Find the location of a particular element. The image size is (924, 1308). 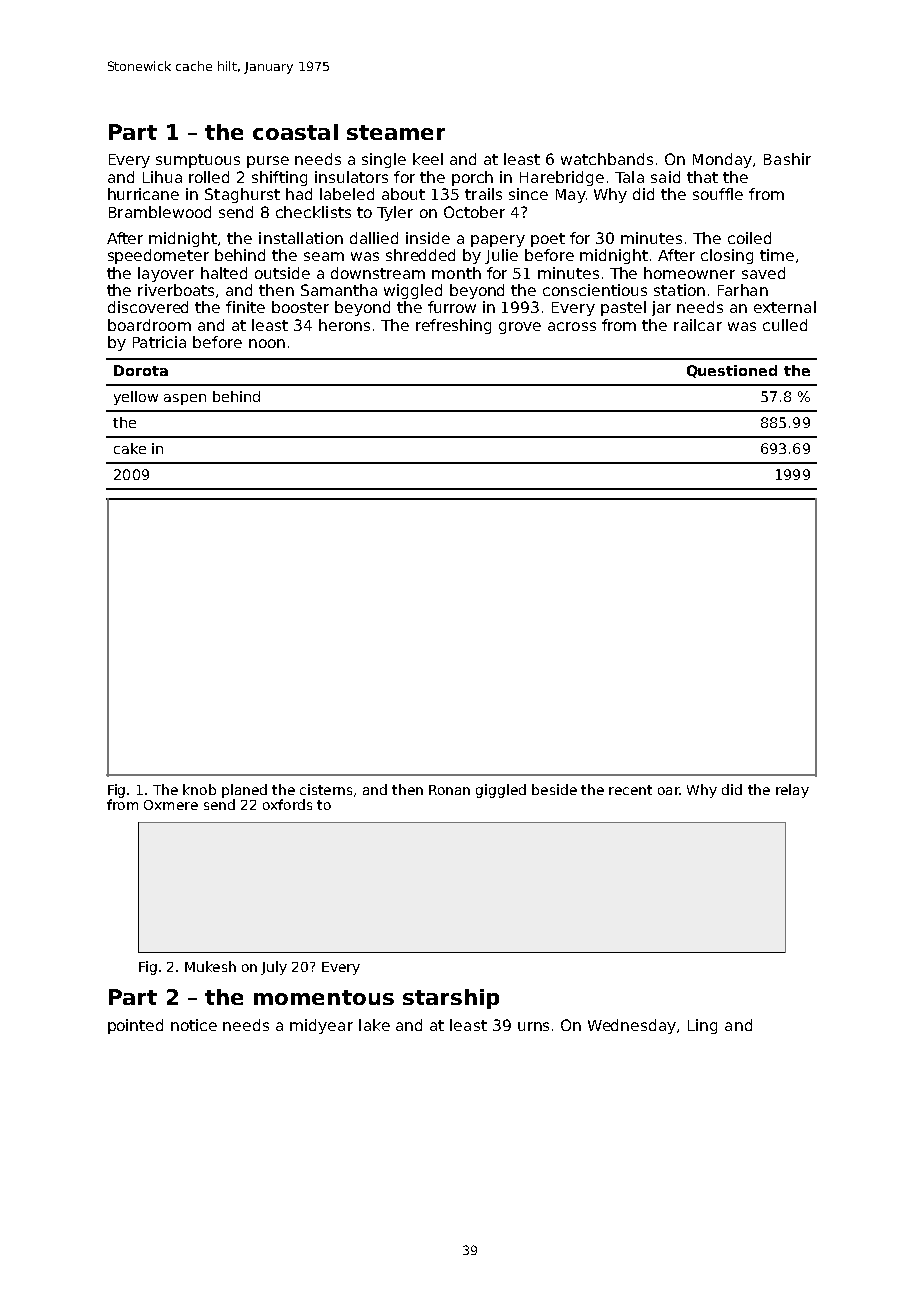

Julie is located at coordinates (501, 256).
